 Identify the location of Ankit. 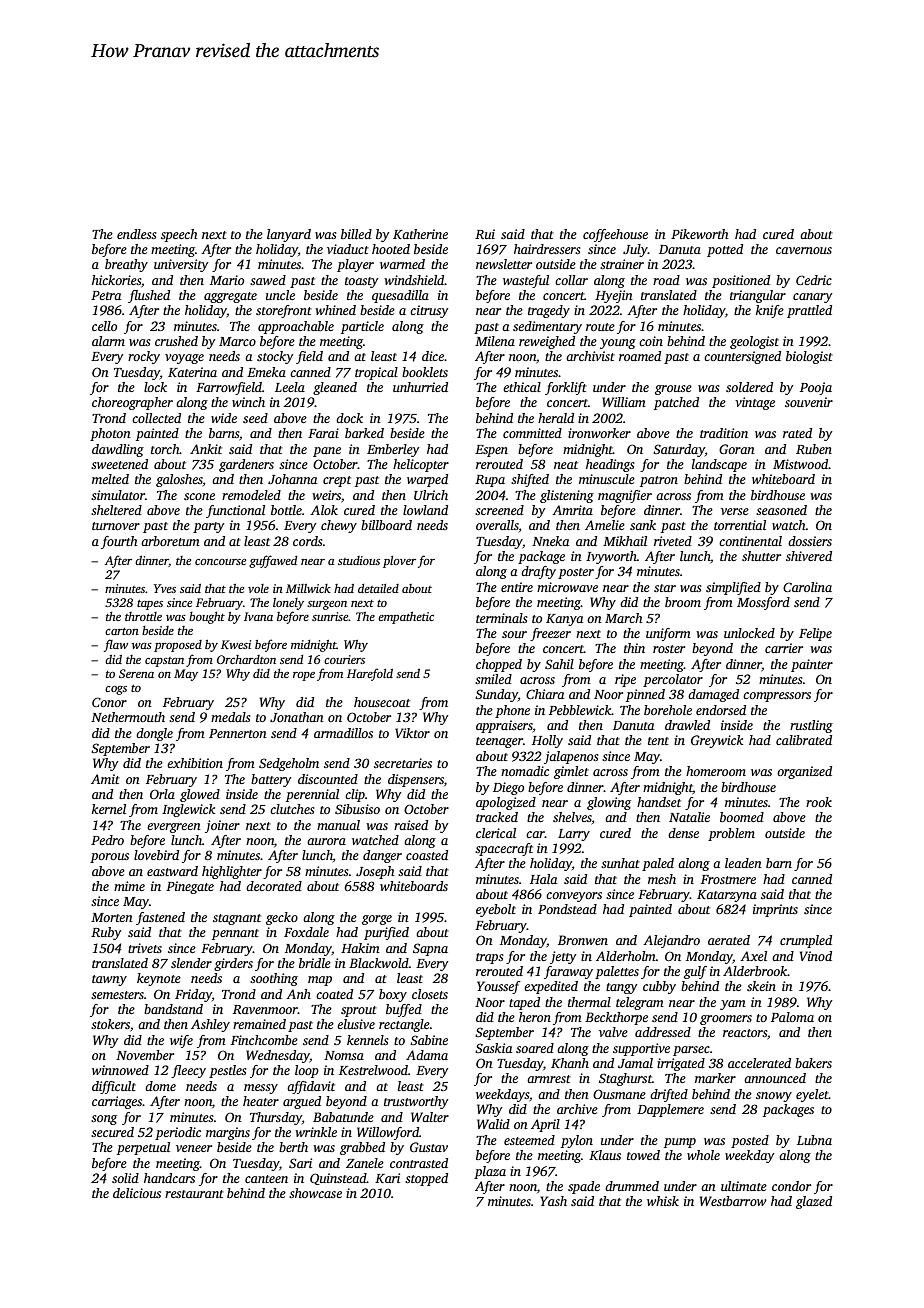
(206, 449).
